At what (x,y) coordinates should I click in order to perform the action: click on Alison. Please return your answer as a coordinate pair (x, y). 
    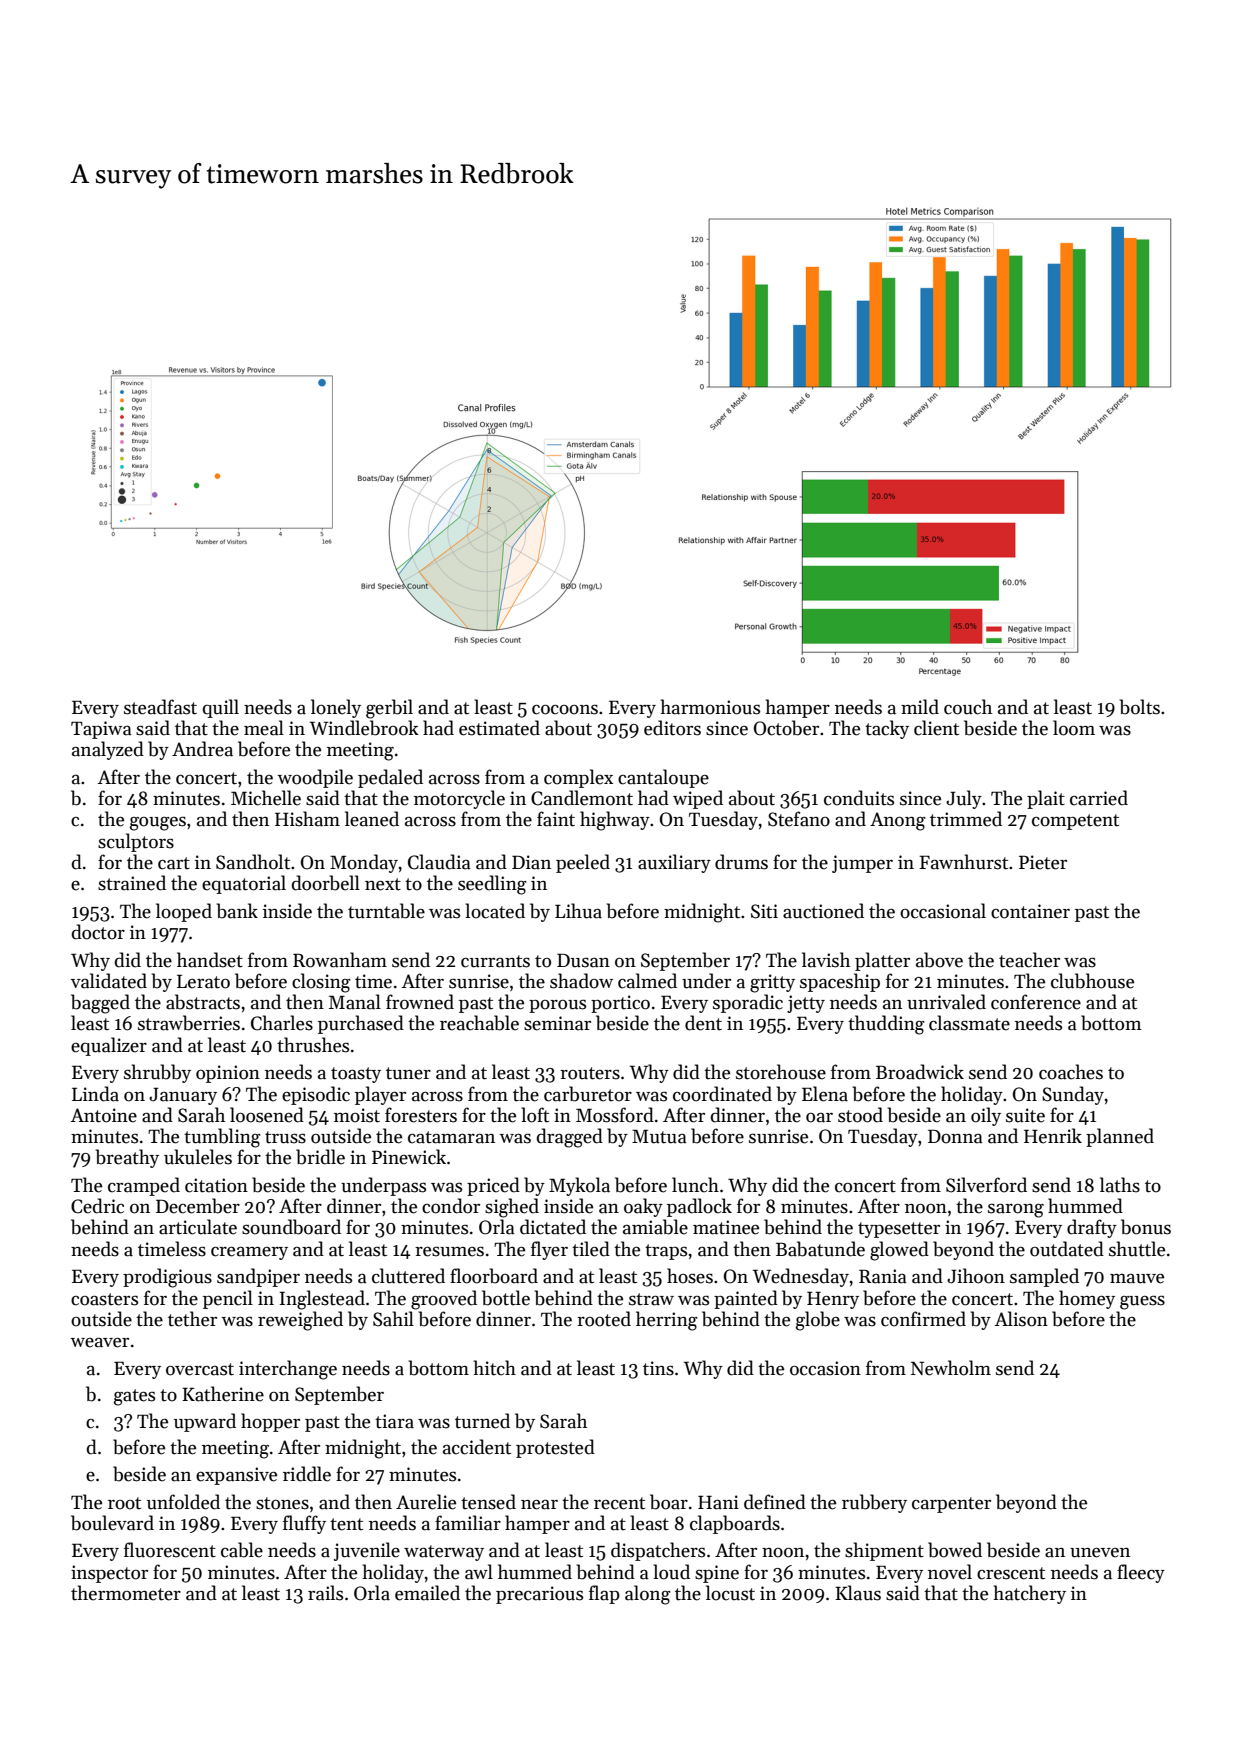
    Looking at the image, I should click on (1021, 1319).
